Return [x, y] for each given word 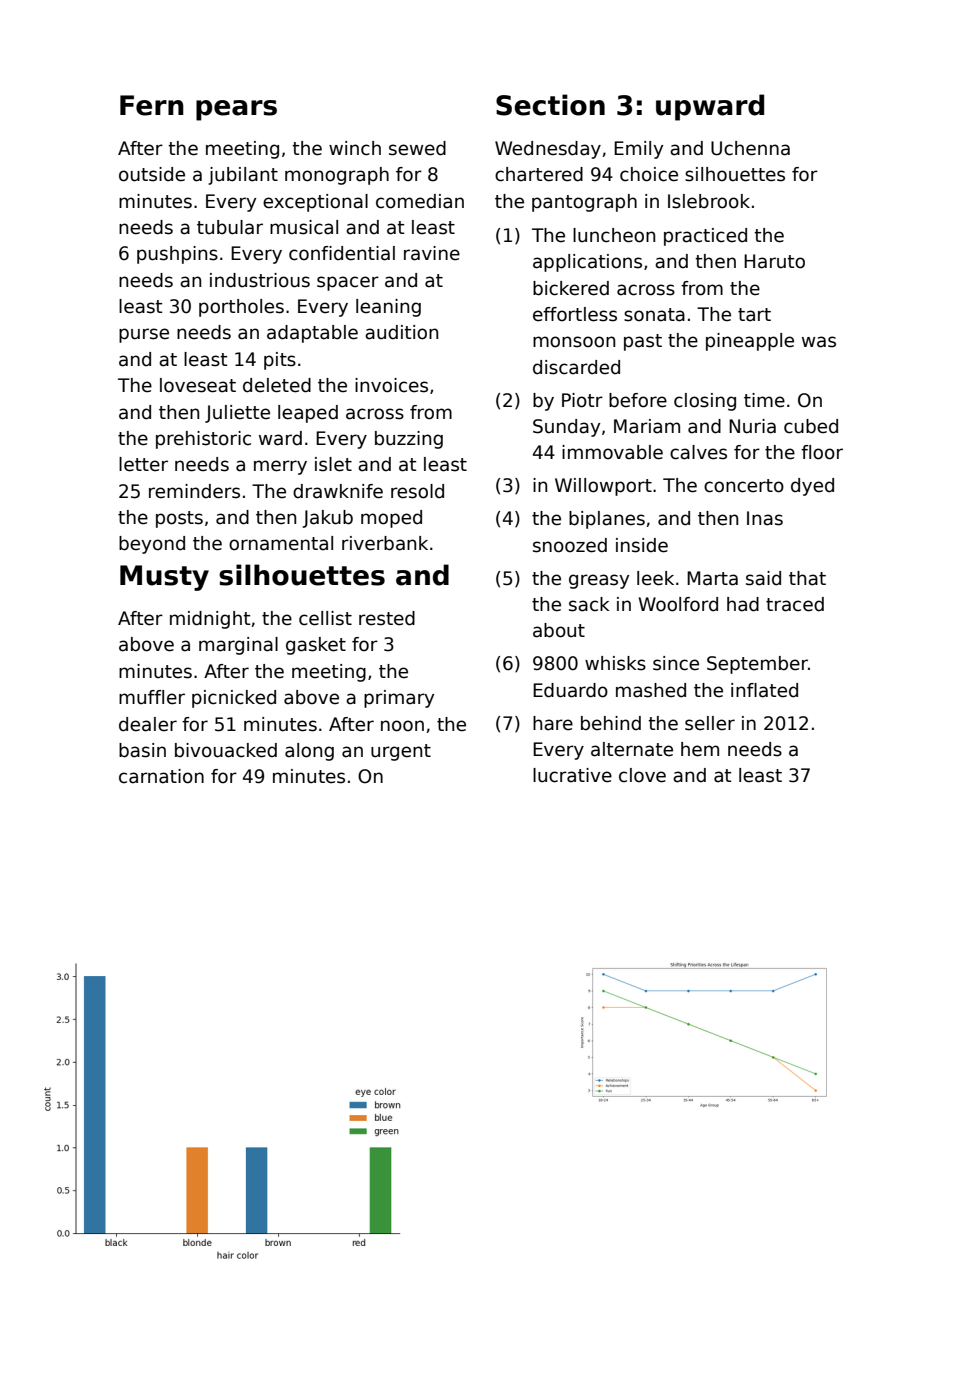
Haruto [774, 261]
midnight [210, 620]
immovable [612, 452]
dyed [812, 487]
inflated [764, 690]
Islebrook [709, 201]
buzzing [409, 440]
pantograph [584, 203]
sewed [417, 148]
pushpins [177, 255]
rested [387, 618]
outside [152, 174]
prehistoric [203, 440]
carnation [161, 776]
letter [143, 464]
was [819, 342]
